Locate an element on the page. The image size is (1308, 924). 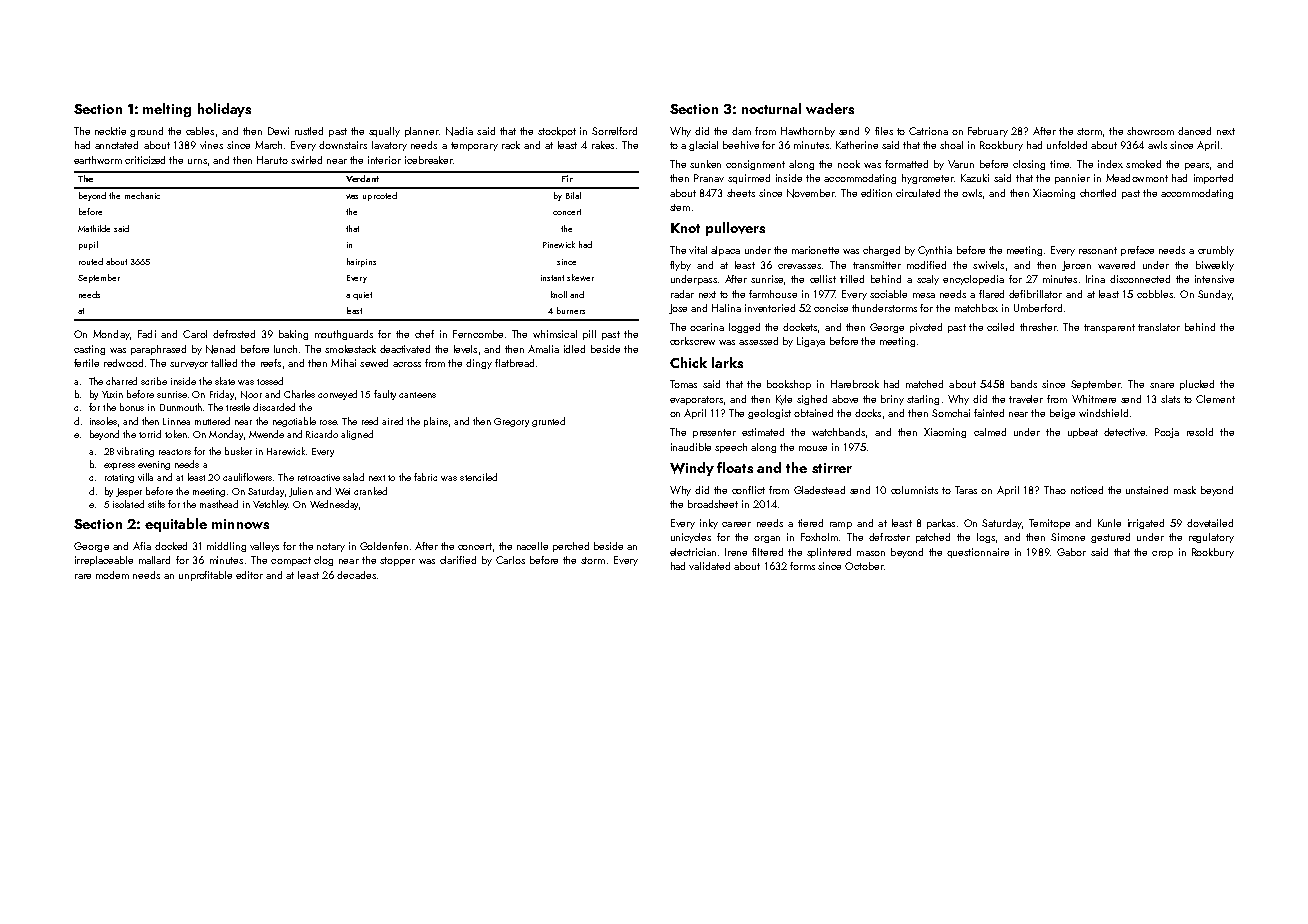
conflict is located at coordinates (748, 490).
